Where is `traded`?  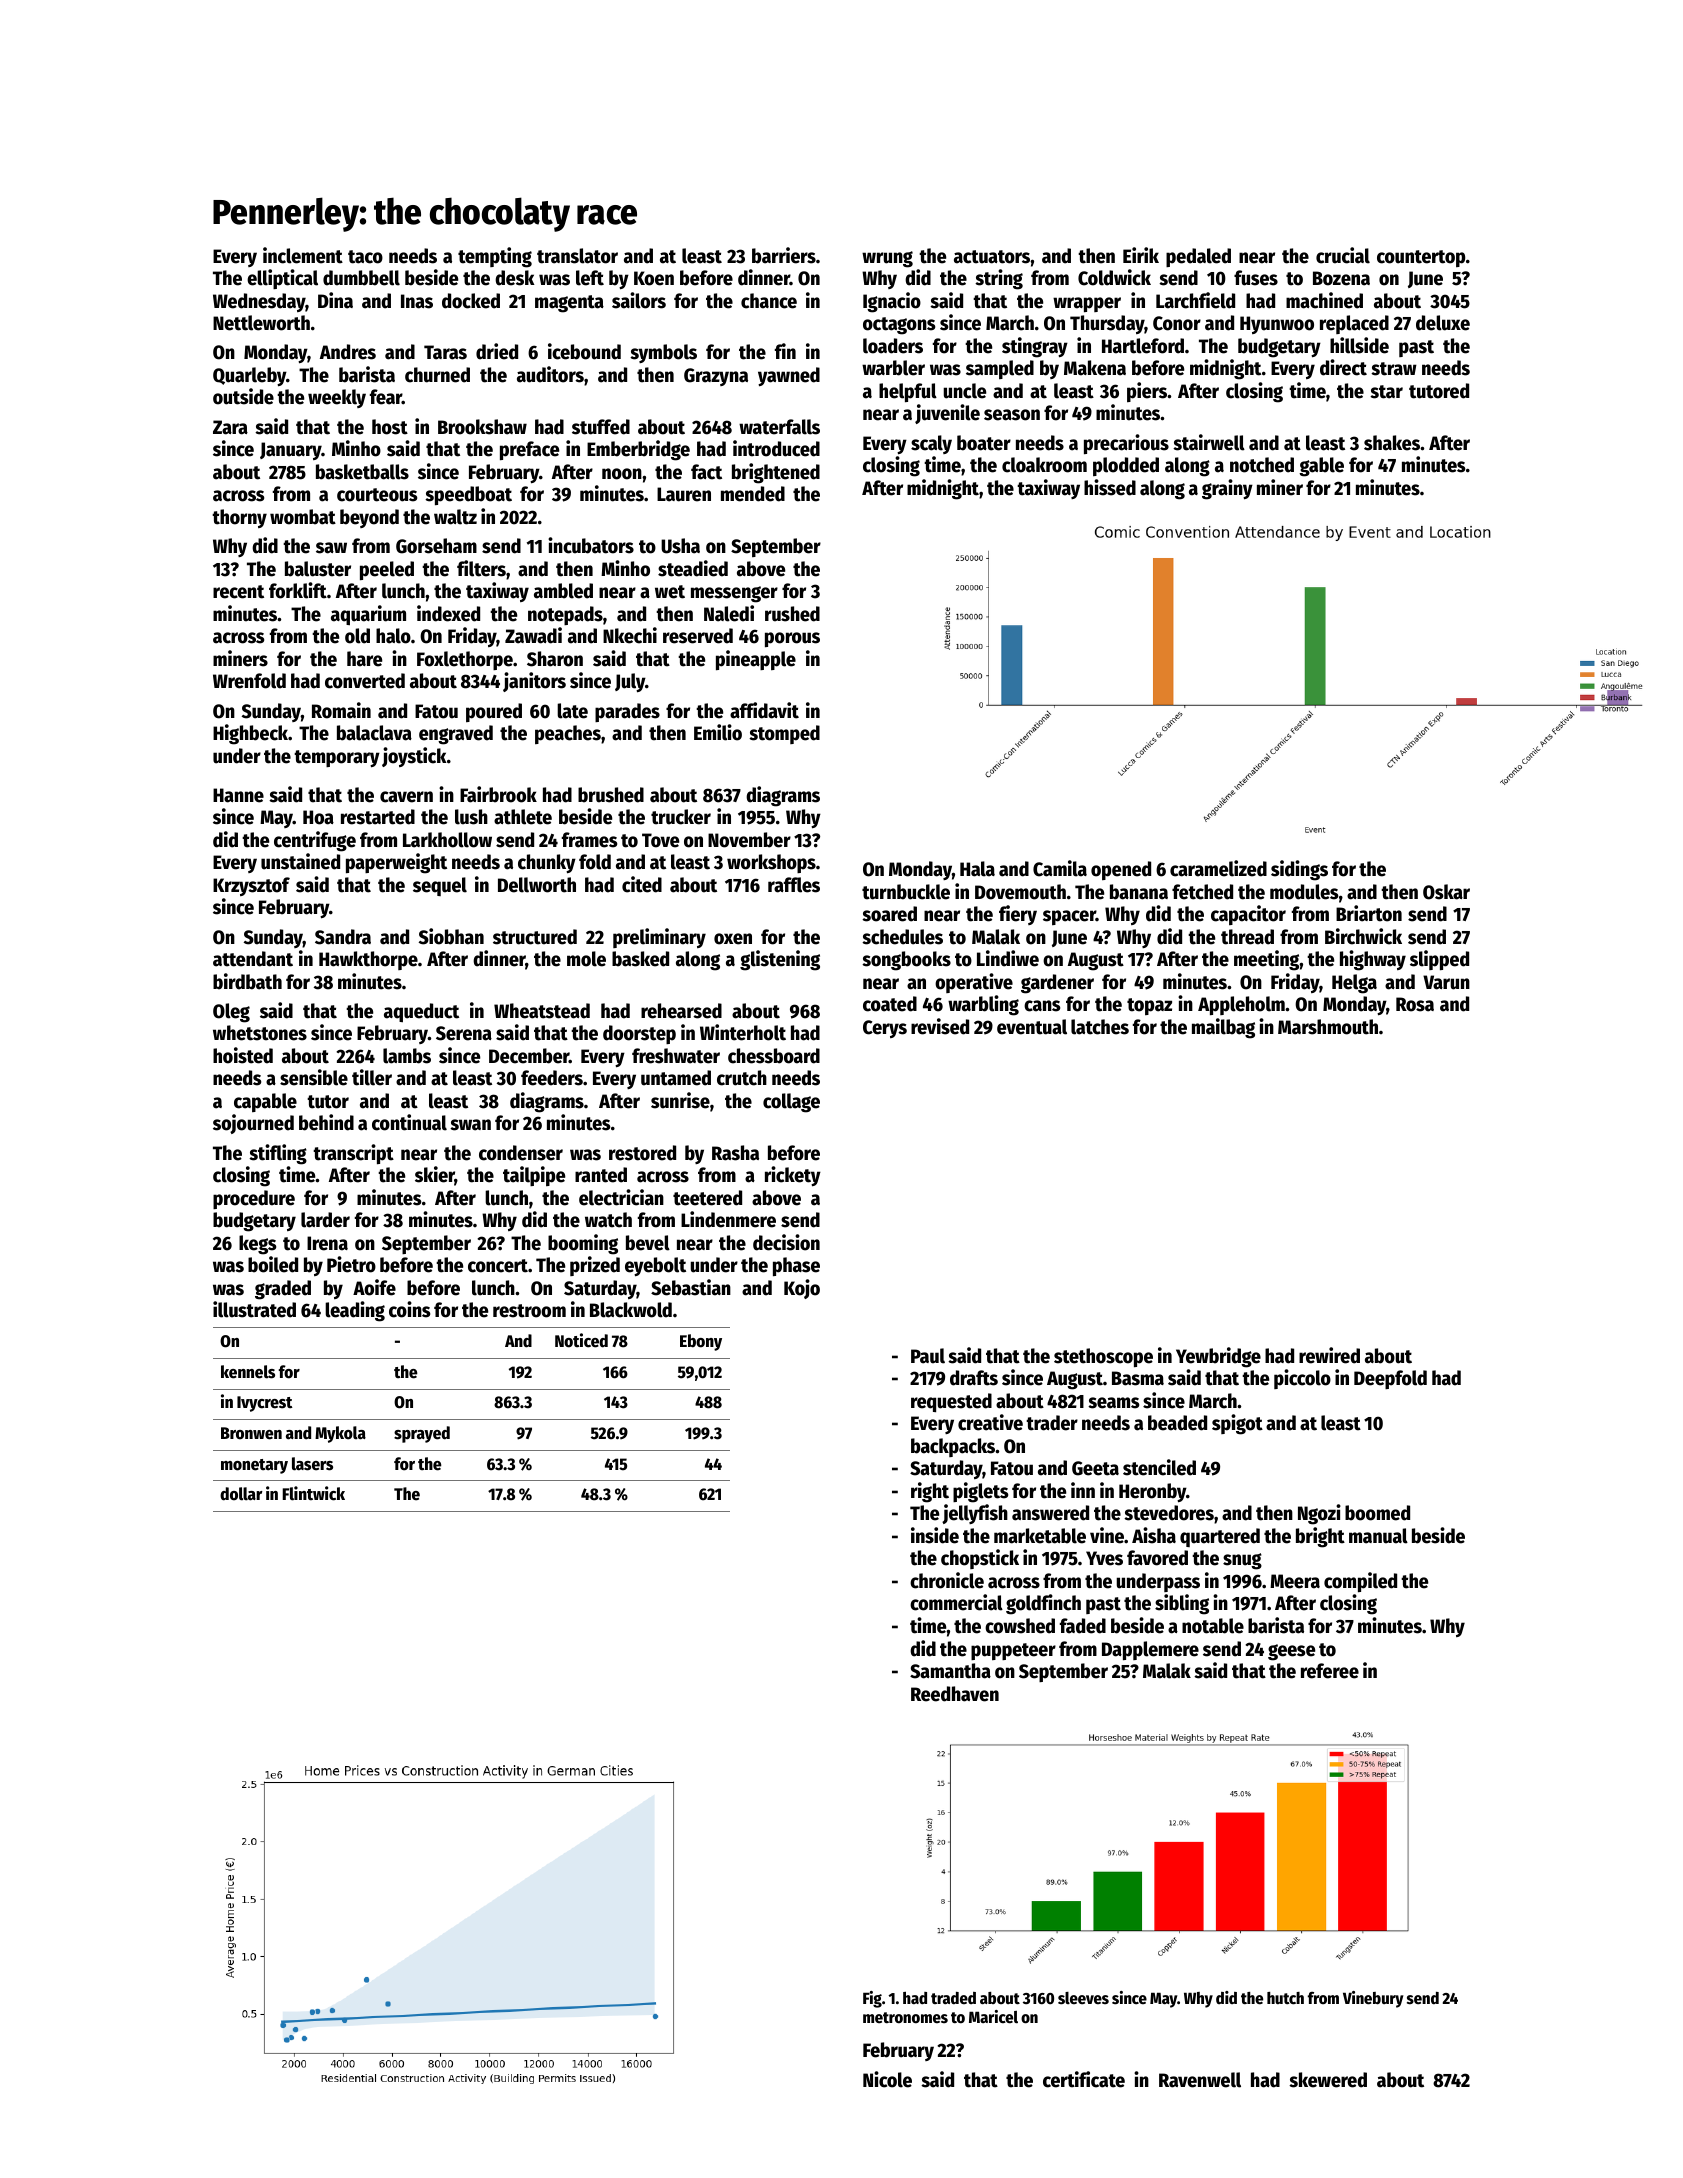 traded is located at coordinates (953, 1998).
